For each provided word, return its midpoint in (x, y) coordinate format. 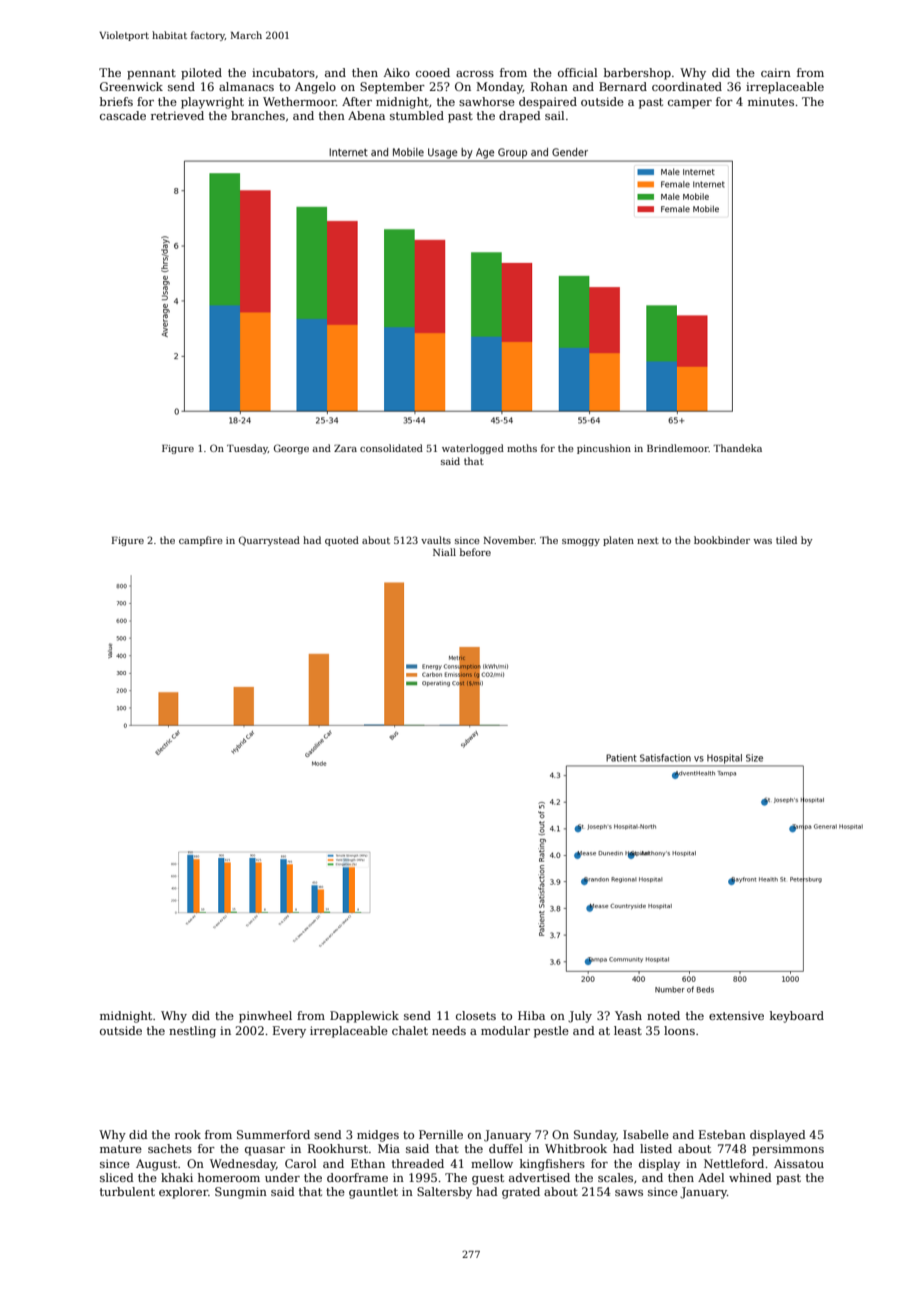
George (291, 449)
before (475, 552)
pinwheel (265, 1017)
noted (663, 1015)
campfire (200, 541)
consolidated (391, 448)
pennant (151, 74)
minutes (771, 101)
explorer (183, 1193)
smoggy (581, 542)
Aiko (396, 72)
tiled (786, 540)
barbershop (637, 74)
